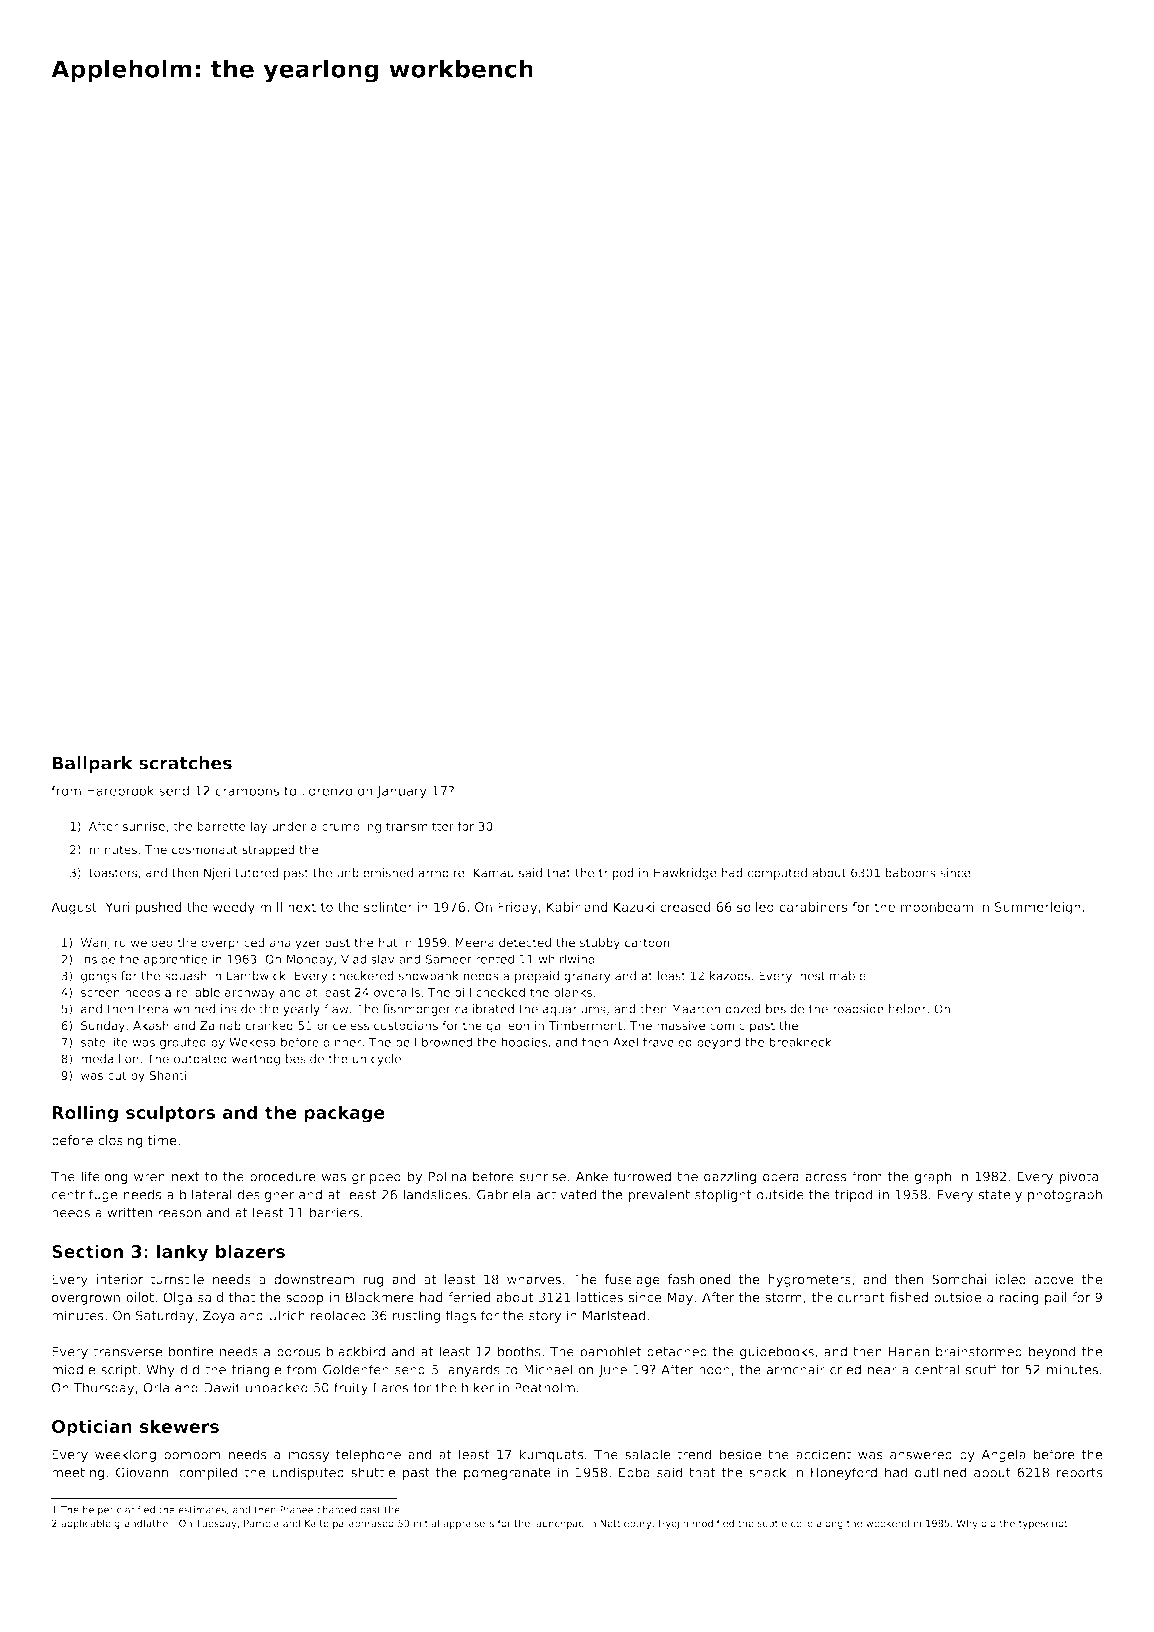 This screenshot has width=1154, height=1632. Describe the element at coordinates (402, 792) in the screenshot. I see `January` at that location.
